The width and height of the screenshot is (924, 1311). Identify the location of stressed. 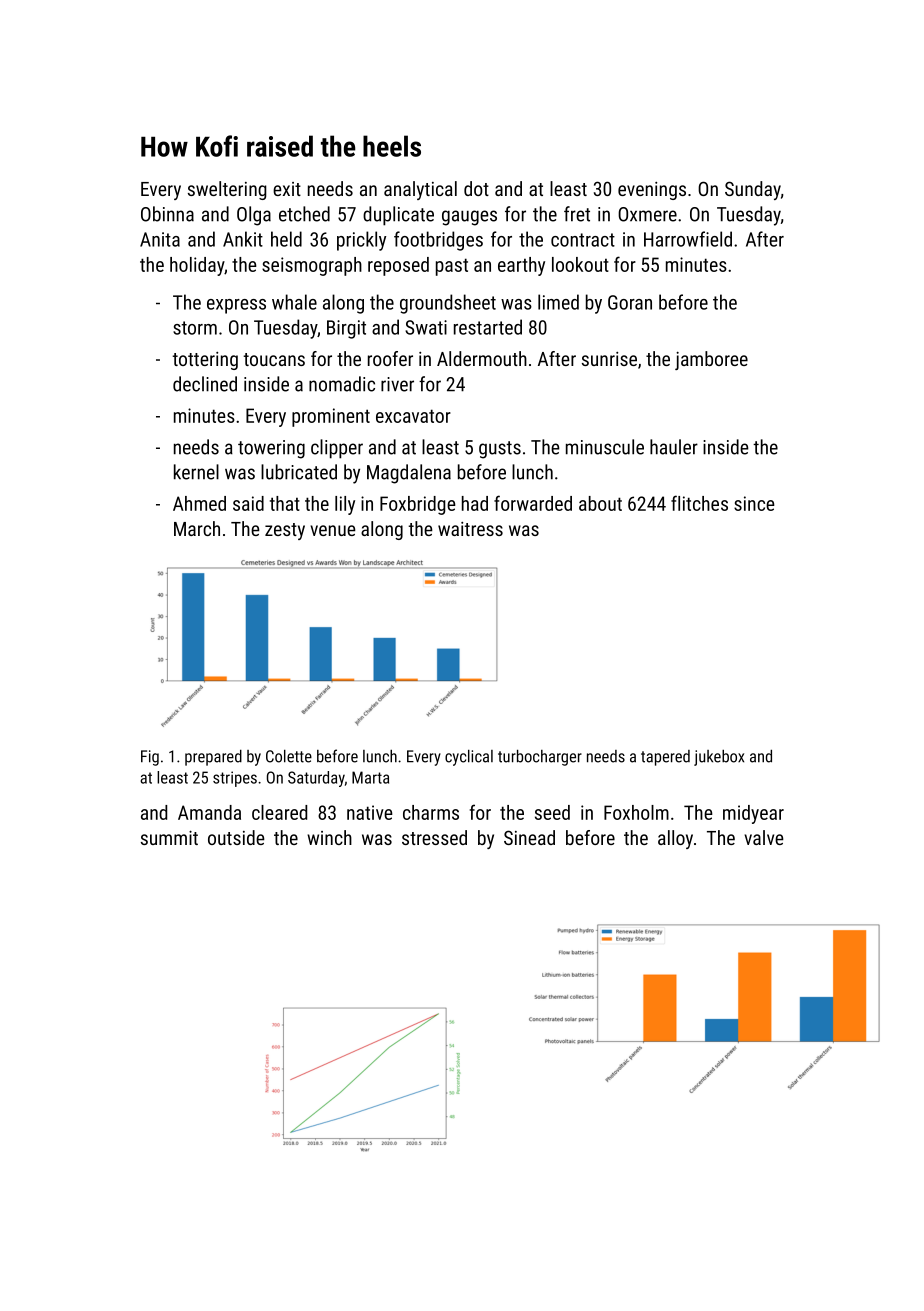
(434, 837).
